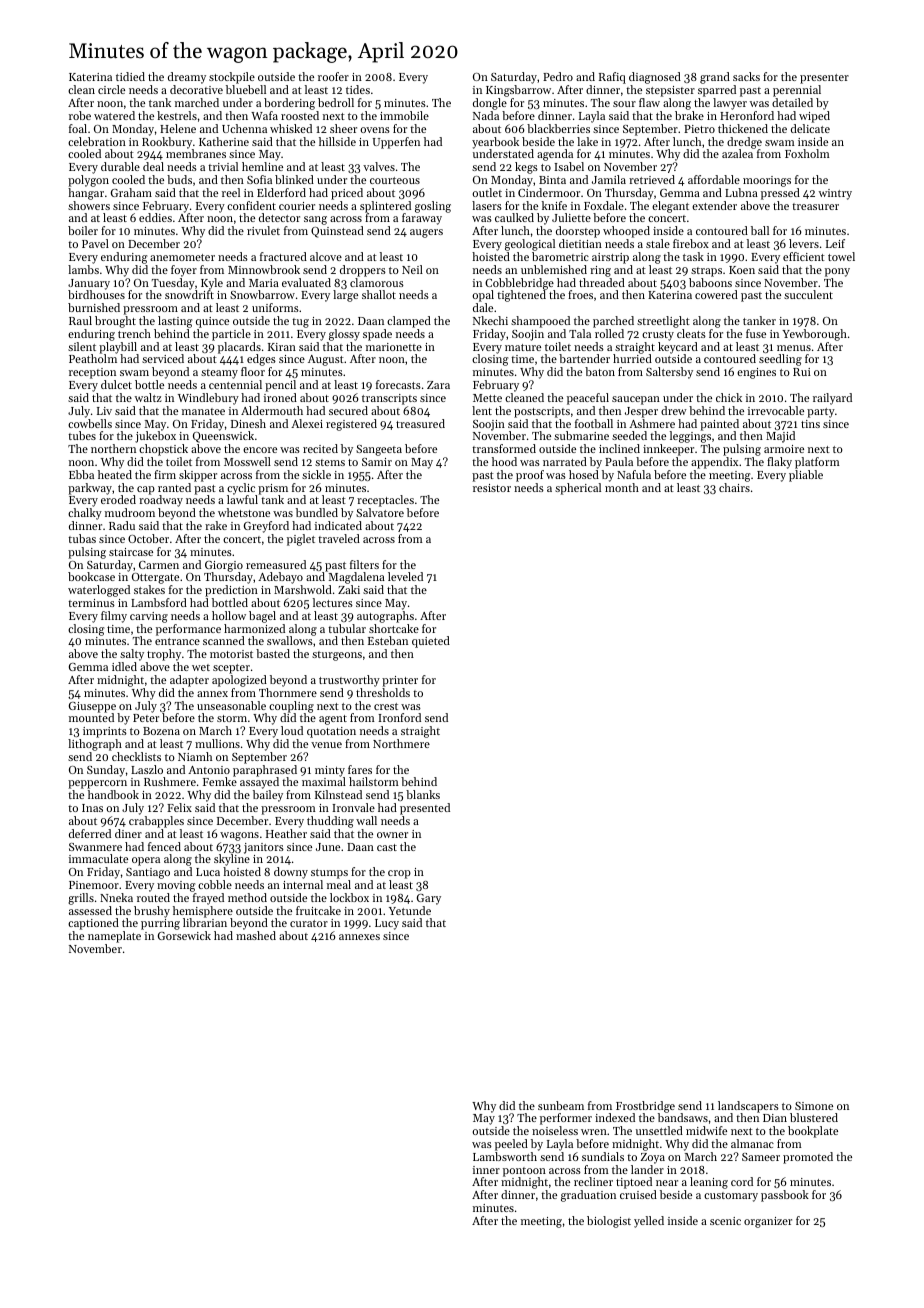 The height and width of the document is (1308, 924). I want to click on Gary, so click(429, 899).
